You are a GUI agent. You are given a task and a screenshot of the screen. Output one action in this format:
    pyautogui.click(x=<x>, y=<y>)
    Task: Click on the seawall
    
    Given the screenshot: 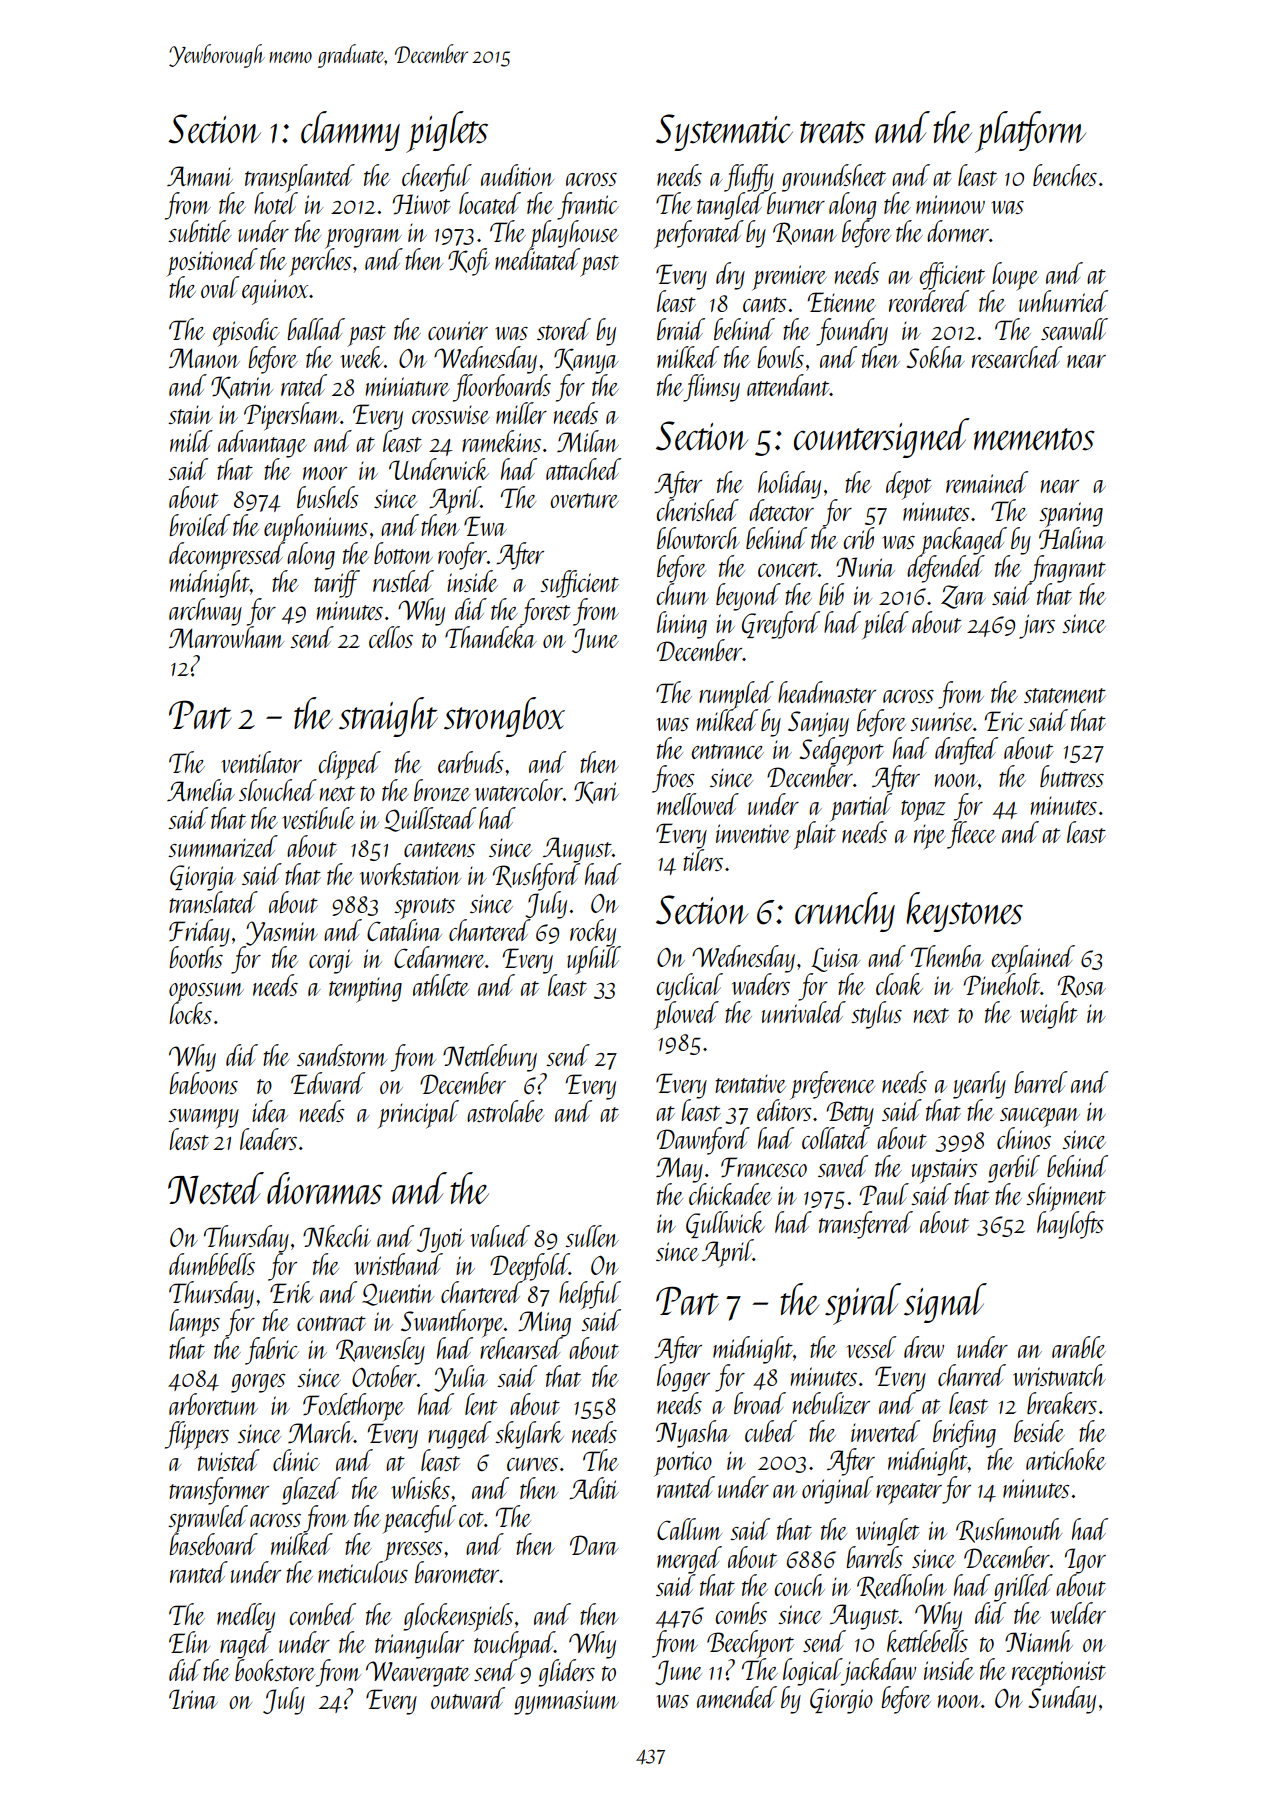 What is the action you would take?
    pyautogui.click(x=1074, y=329)
